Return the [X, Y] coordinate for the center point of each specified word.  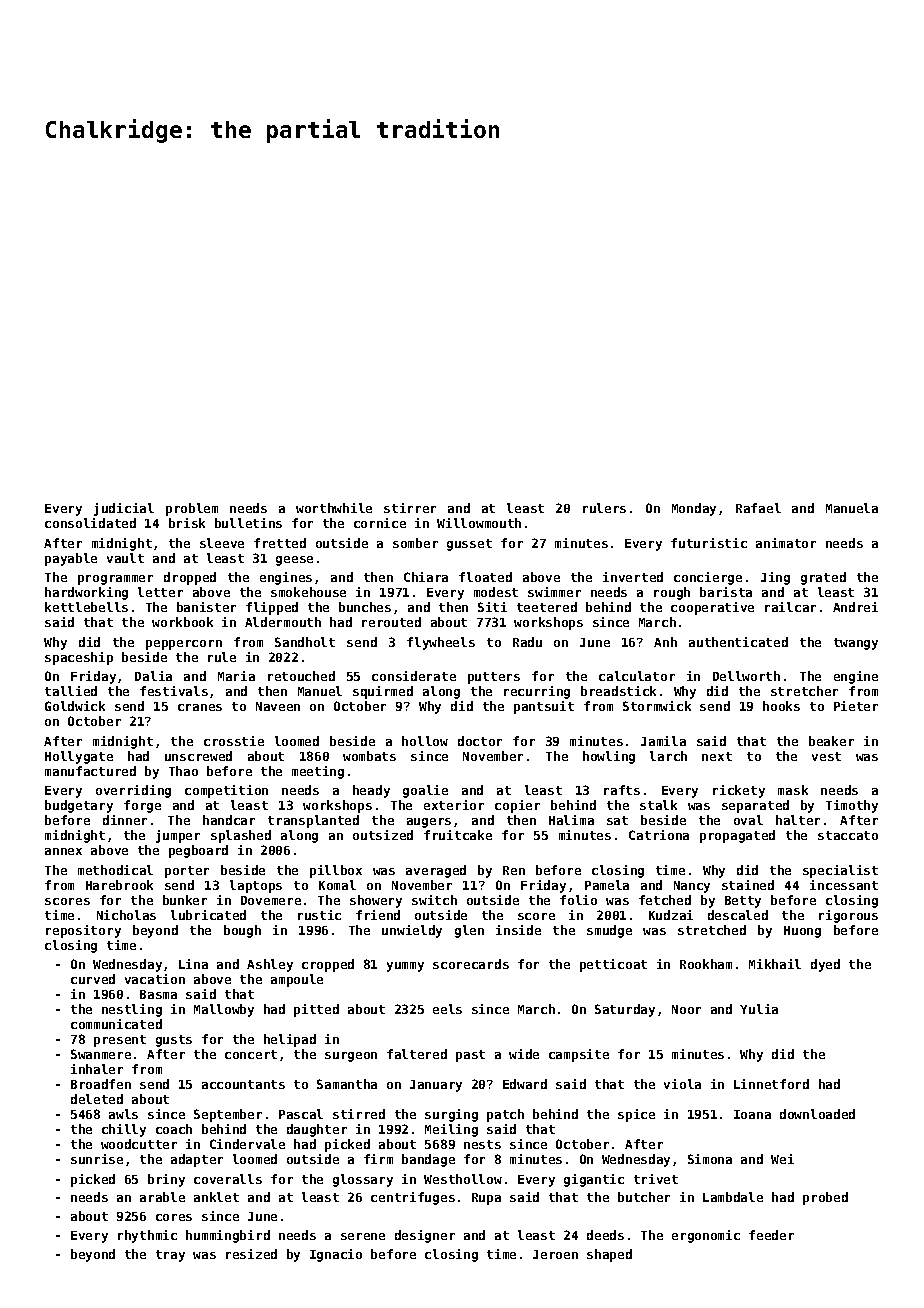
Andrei [855, 607]
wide [524, 1054]
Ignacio [336, 1255]
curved [93, 979]
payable [71, 559]
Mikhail [775, 964]
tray [170, 1256]
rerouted [391, 622]
